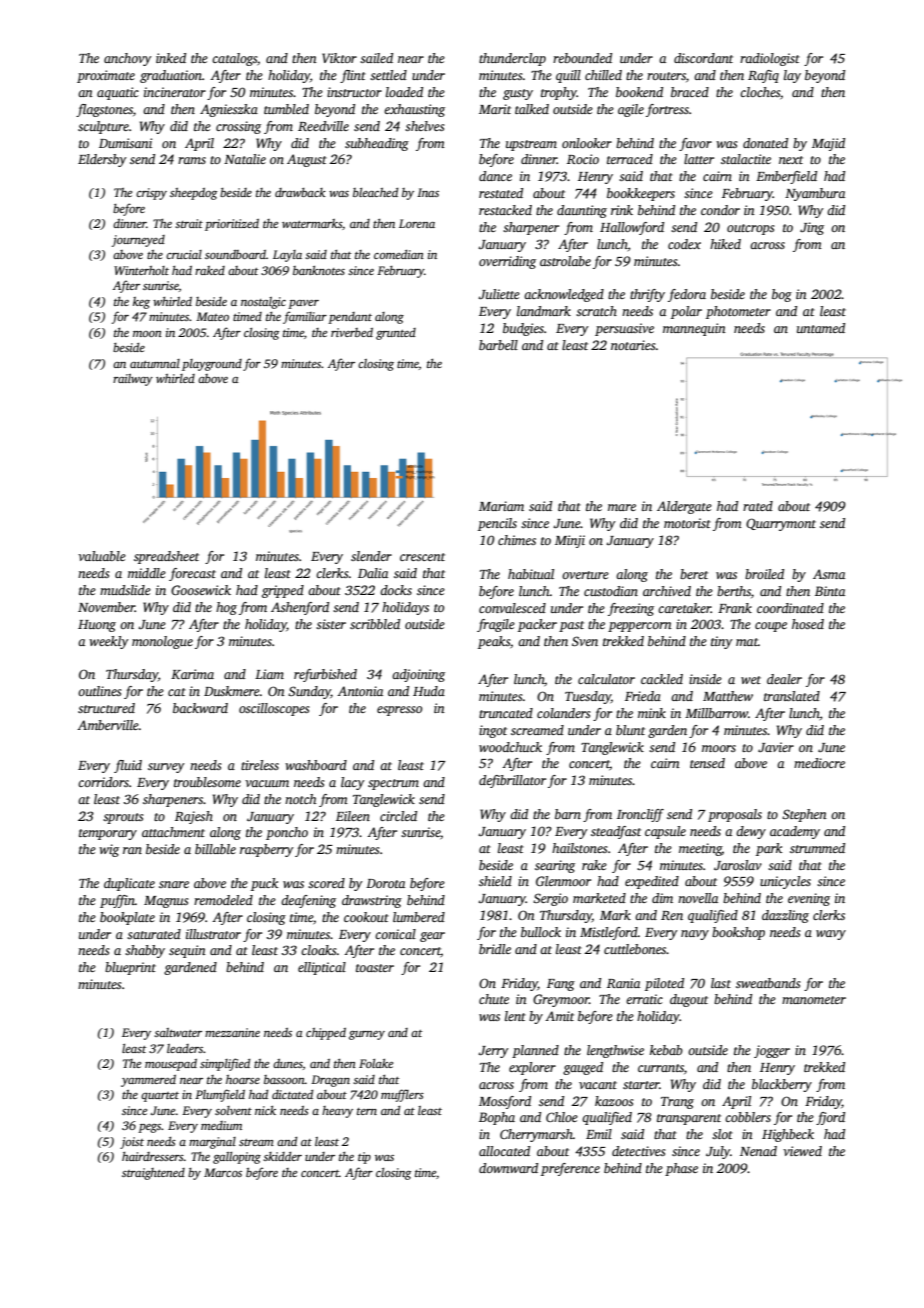  Describe the element at coordinates (819, 763) in the page. I see `mediocre` at that location.
